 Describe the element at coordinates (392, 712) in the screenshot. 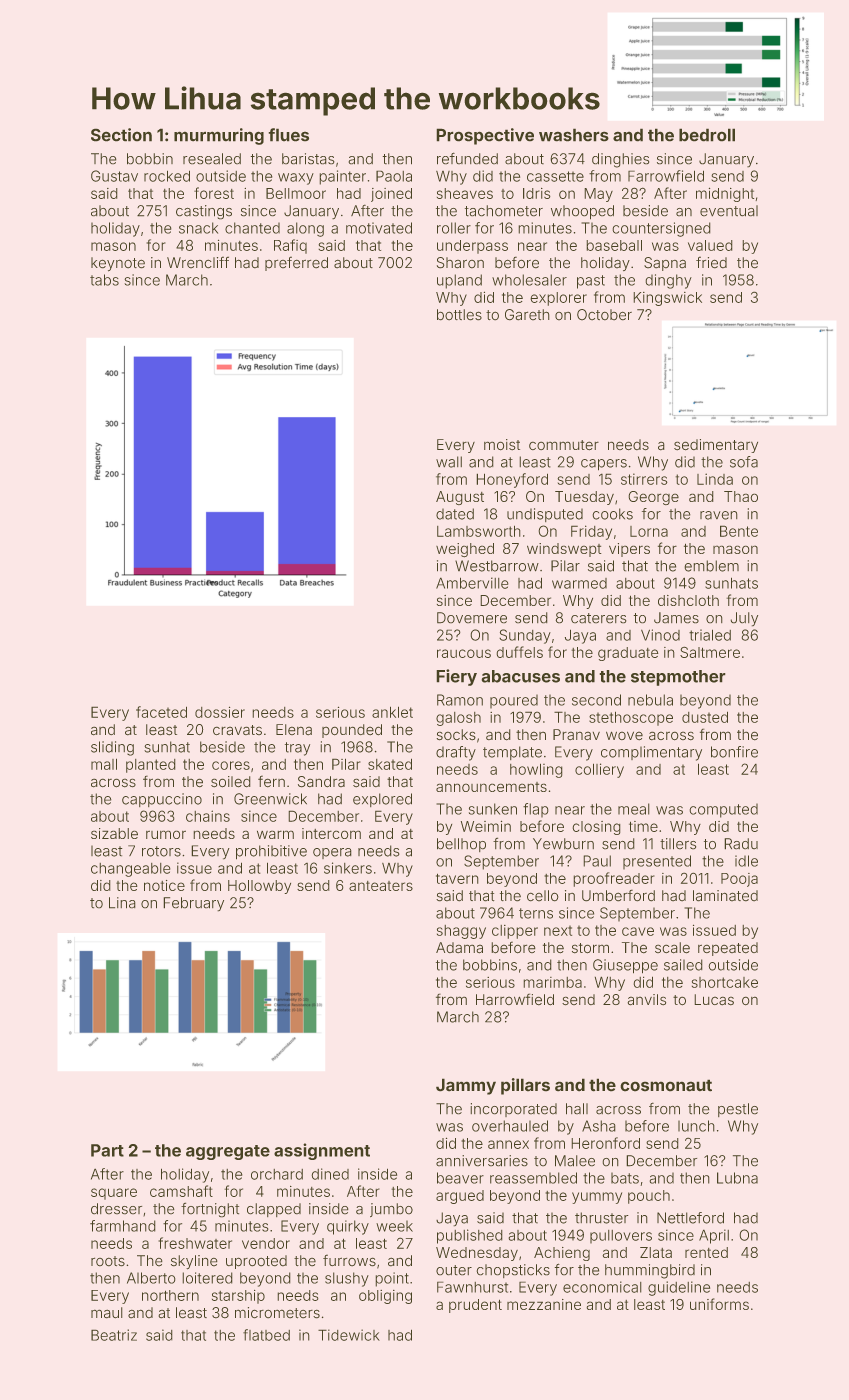

I see `anklet` at that location.
